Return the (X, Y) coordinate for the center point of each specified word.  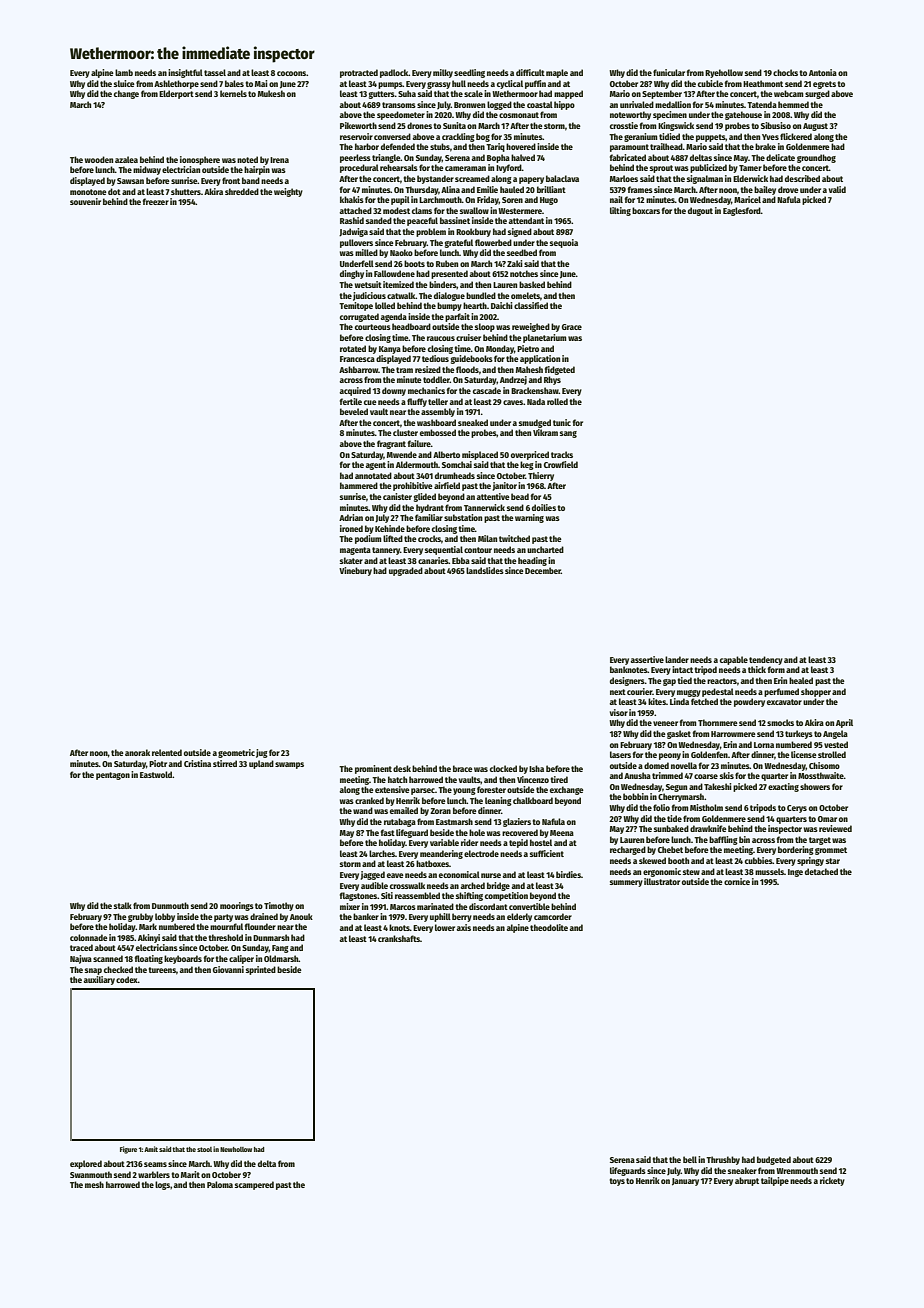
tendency (766, 660)
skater (351, 560)
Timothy (279, 906)
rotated (353, 348)
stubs (440, 146)
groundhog (816, 158)
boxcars (646, 210)
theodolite (549, 927)
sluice (124, 83)
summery (626, 883)
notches (524, 273)
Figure (128, 1150)
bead (520, 496)
